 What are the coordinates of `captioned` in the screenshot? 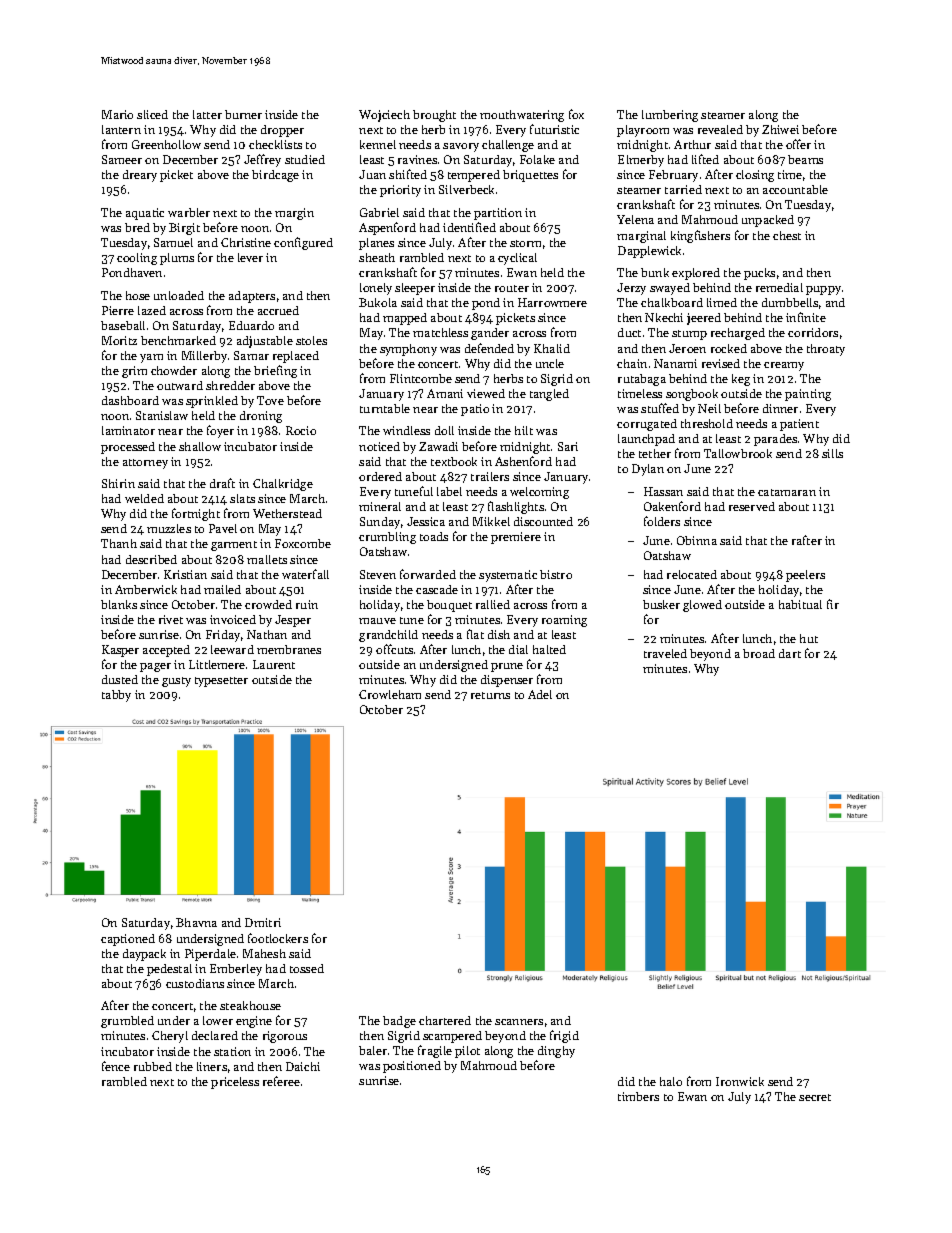 It's located at (128, 940).
